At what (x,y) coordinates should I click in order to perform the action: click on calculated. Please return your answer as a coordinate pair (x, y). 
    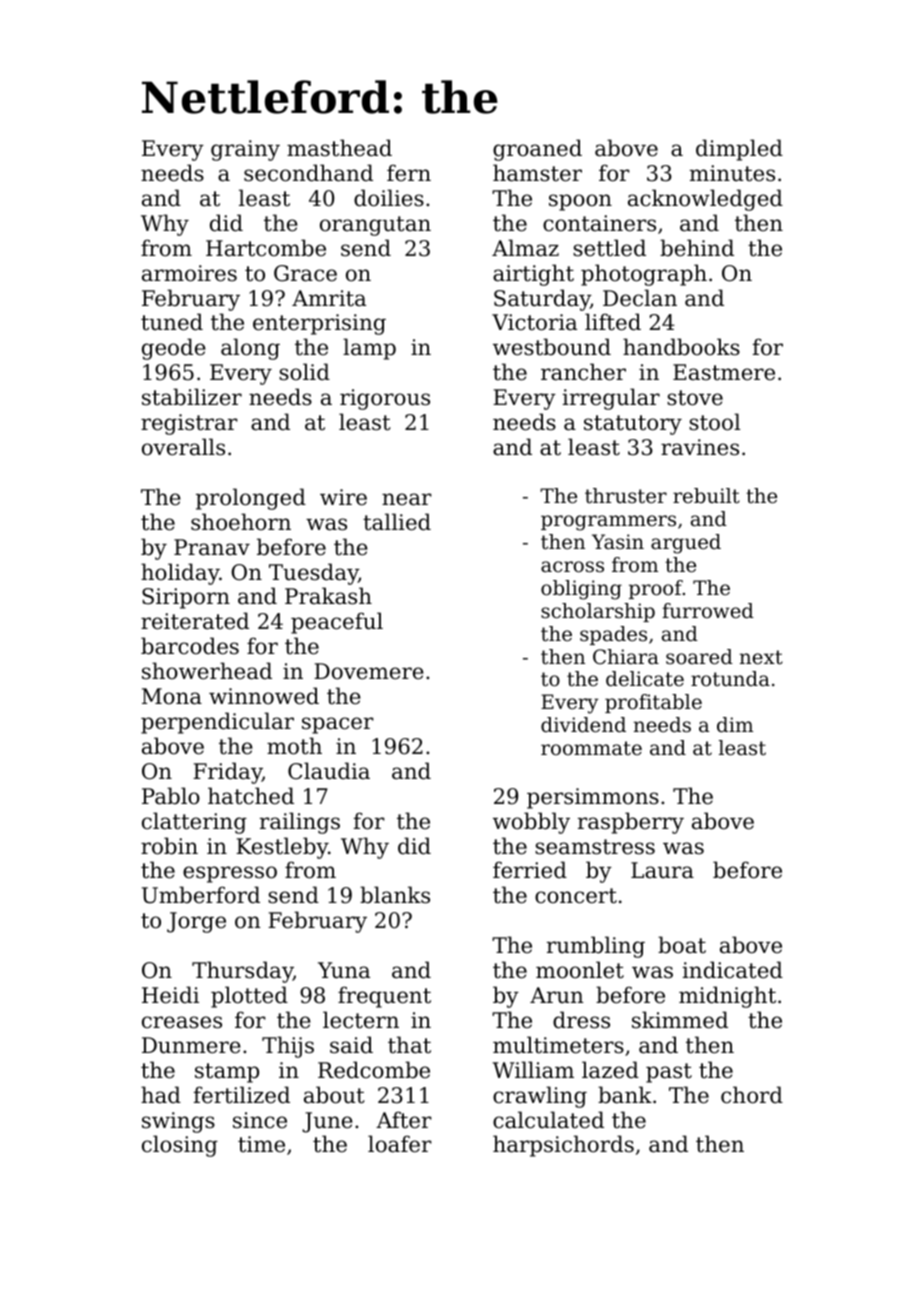
    Looking at the image, I should click on (548, 1120).
